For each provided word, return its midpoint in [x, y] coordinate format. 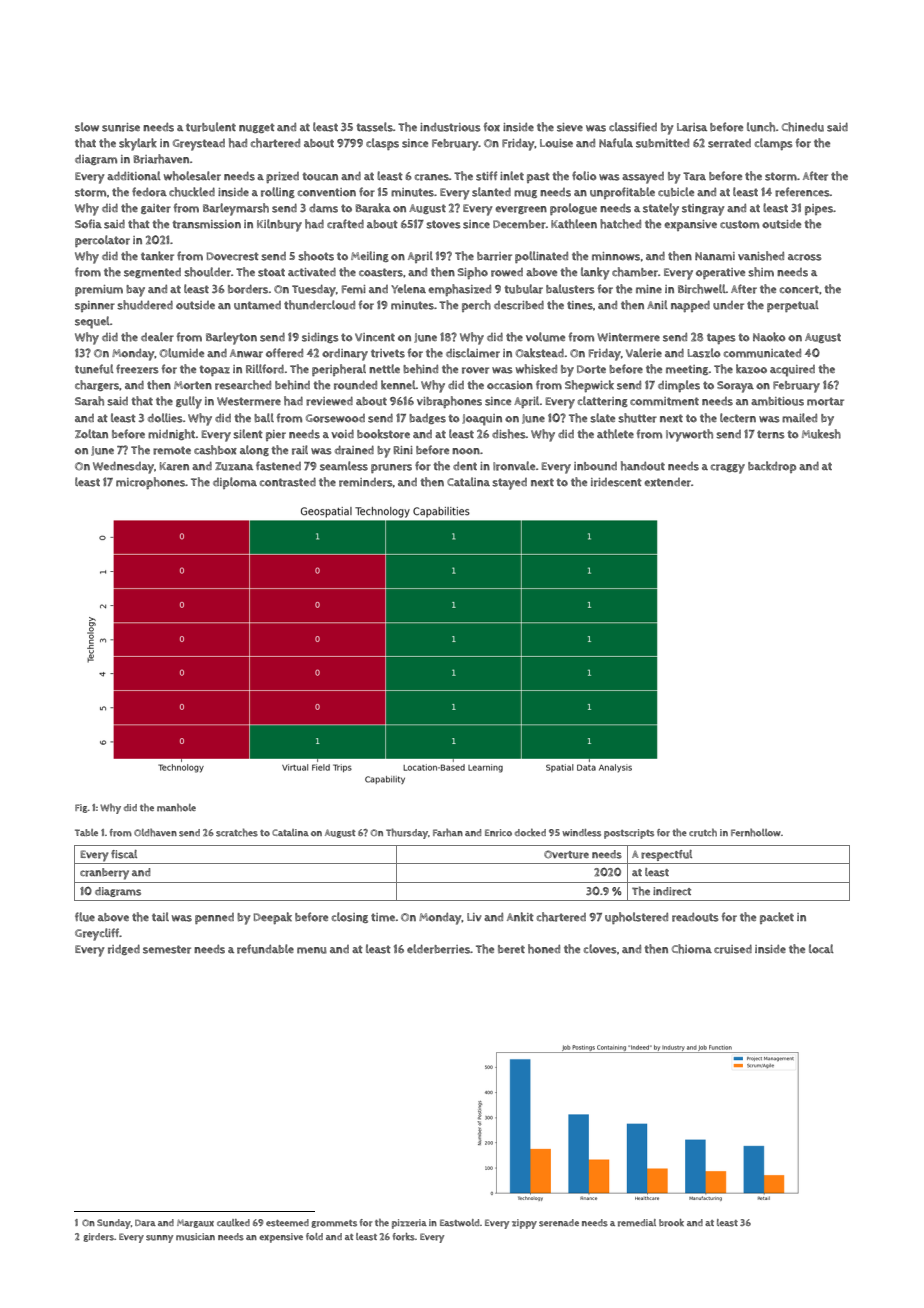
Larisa [692, 127]
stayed [509, 484]
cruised [733, 949]
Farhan [448, 832]
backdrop [772, 467]
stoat [271, 272]
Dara [145, 1223]
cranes [432, 177]
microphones [150, 483]
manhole [176, 807]
